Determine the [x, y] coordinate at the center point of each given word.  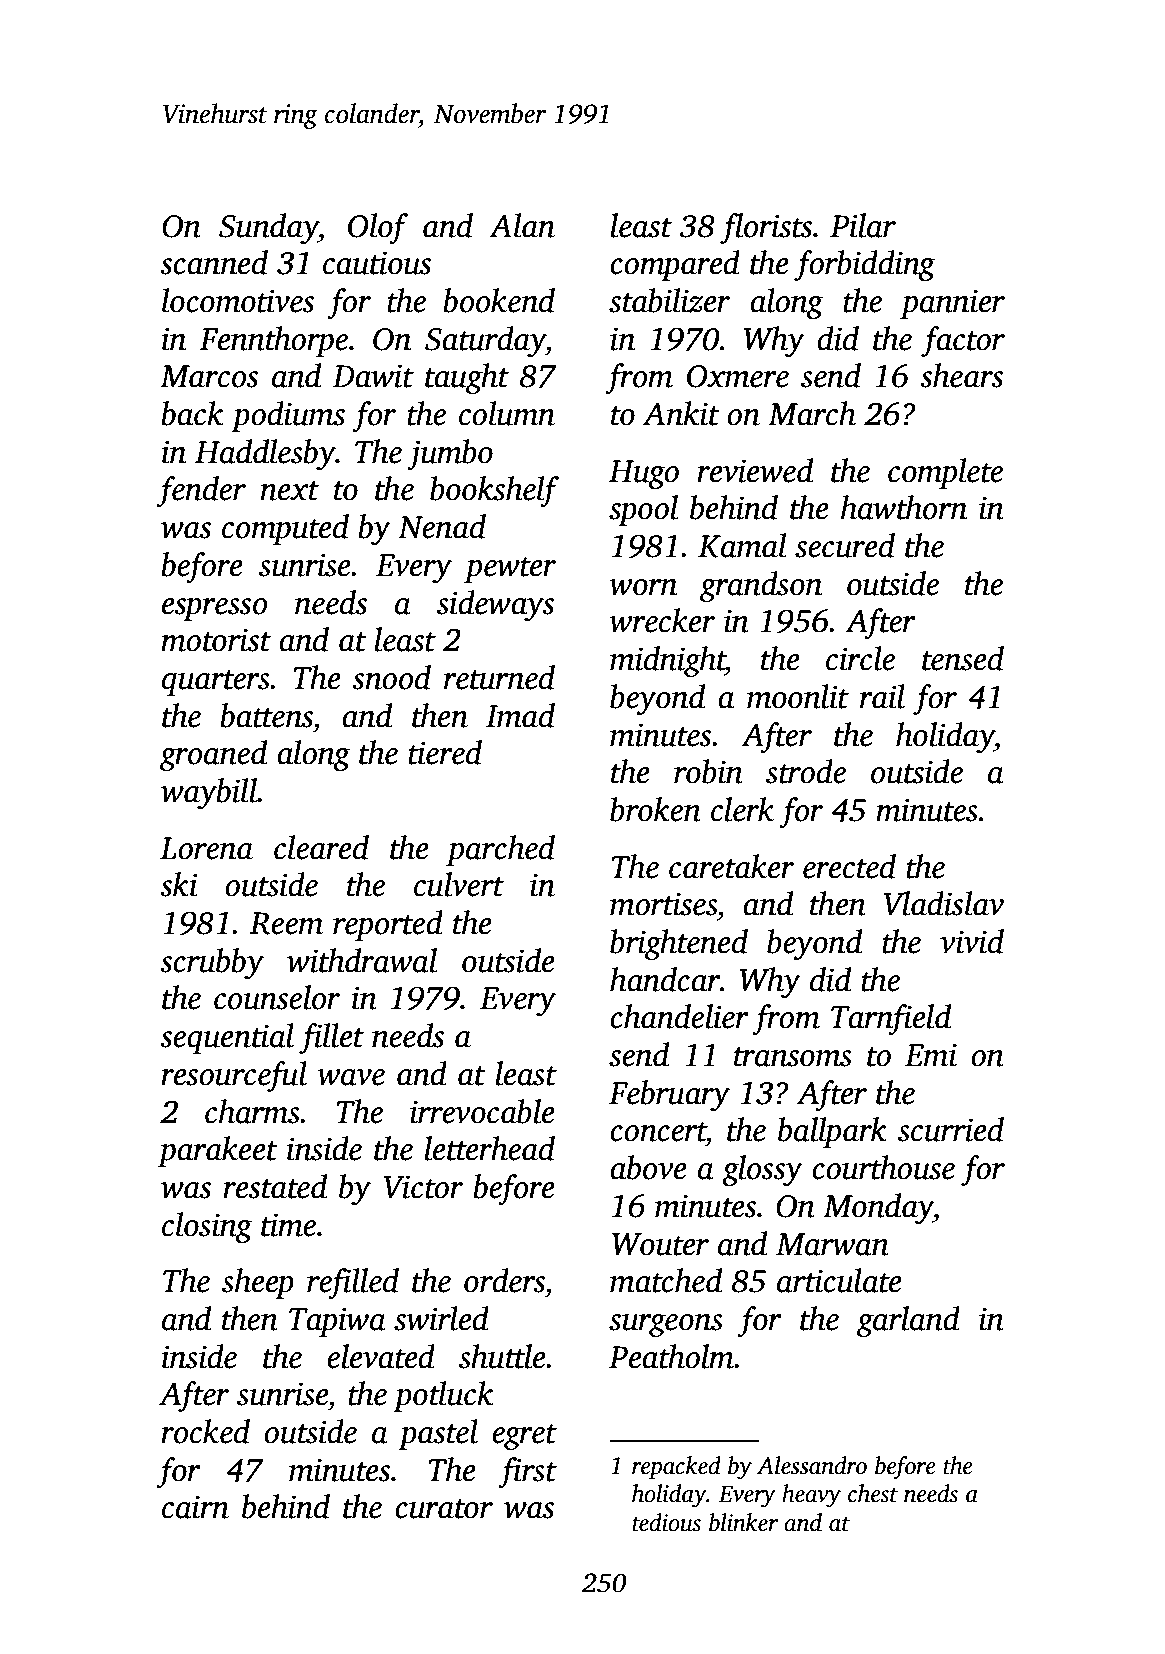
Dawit [373, 376]
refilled [353, 1283]
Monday [878, 1208]
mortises [663, 904]
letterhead [490, 1148]
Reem [286, 923]
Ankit [681, 413]
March [812, 413]
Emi [931, 1055]
